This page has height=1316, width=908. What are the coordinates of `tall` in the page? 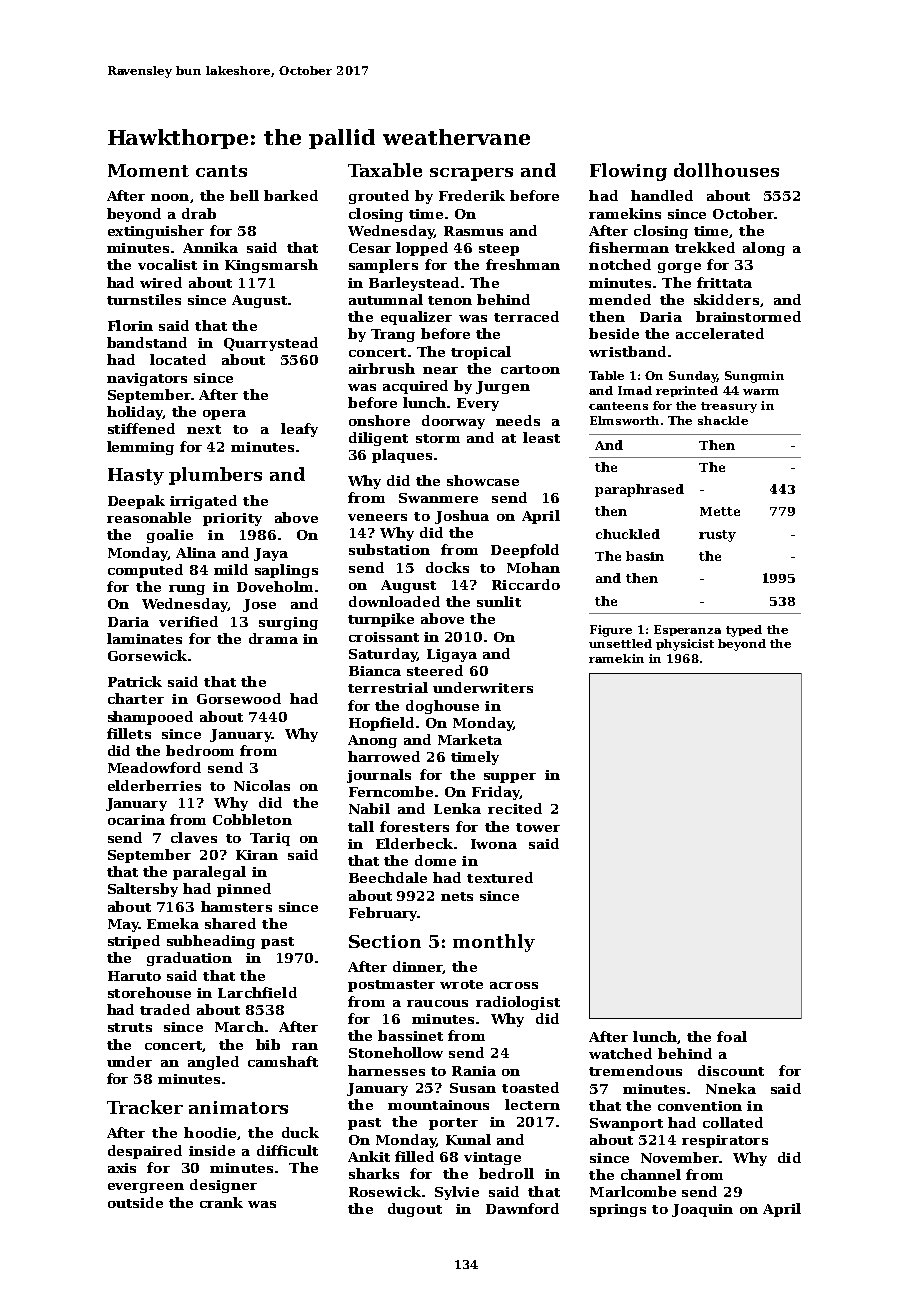 It's located at (361, 826).
